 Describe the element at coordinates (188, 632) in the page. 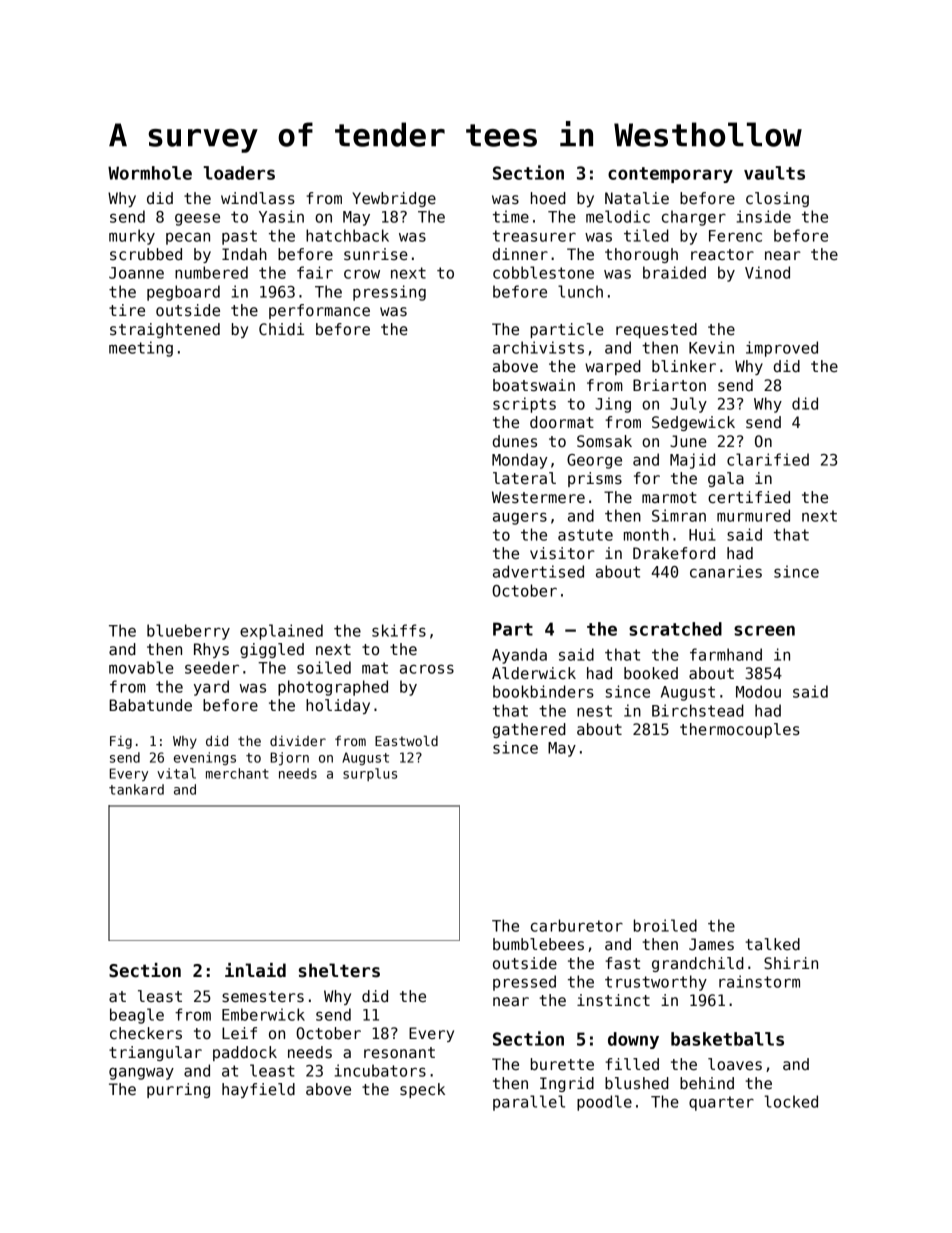

I see `blueberry` at that location.
